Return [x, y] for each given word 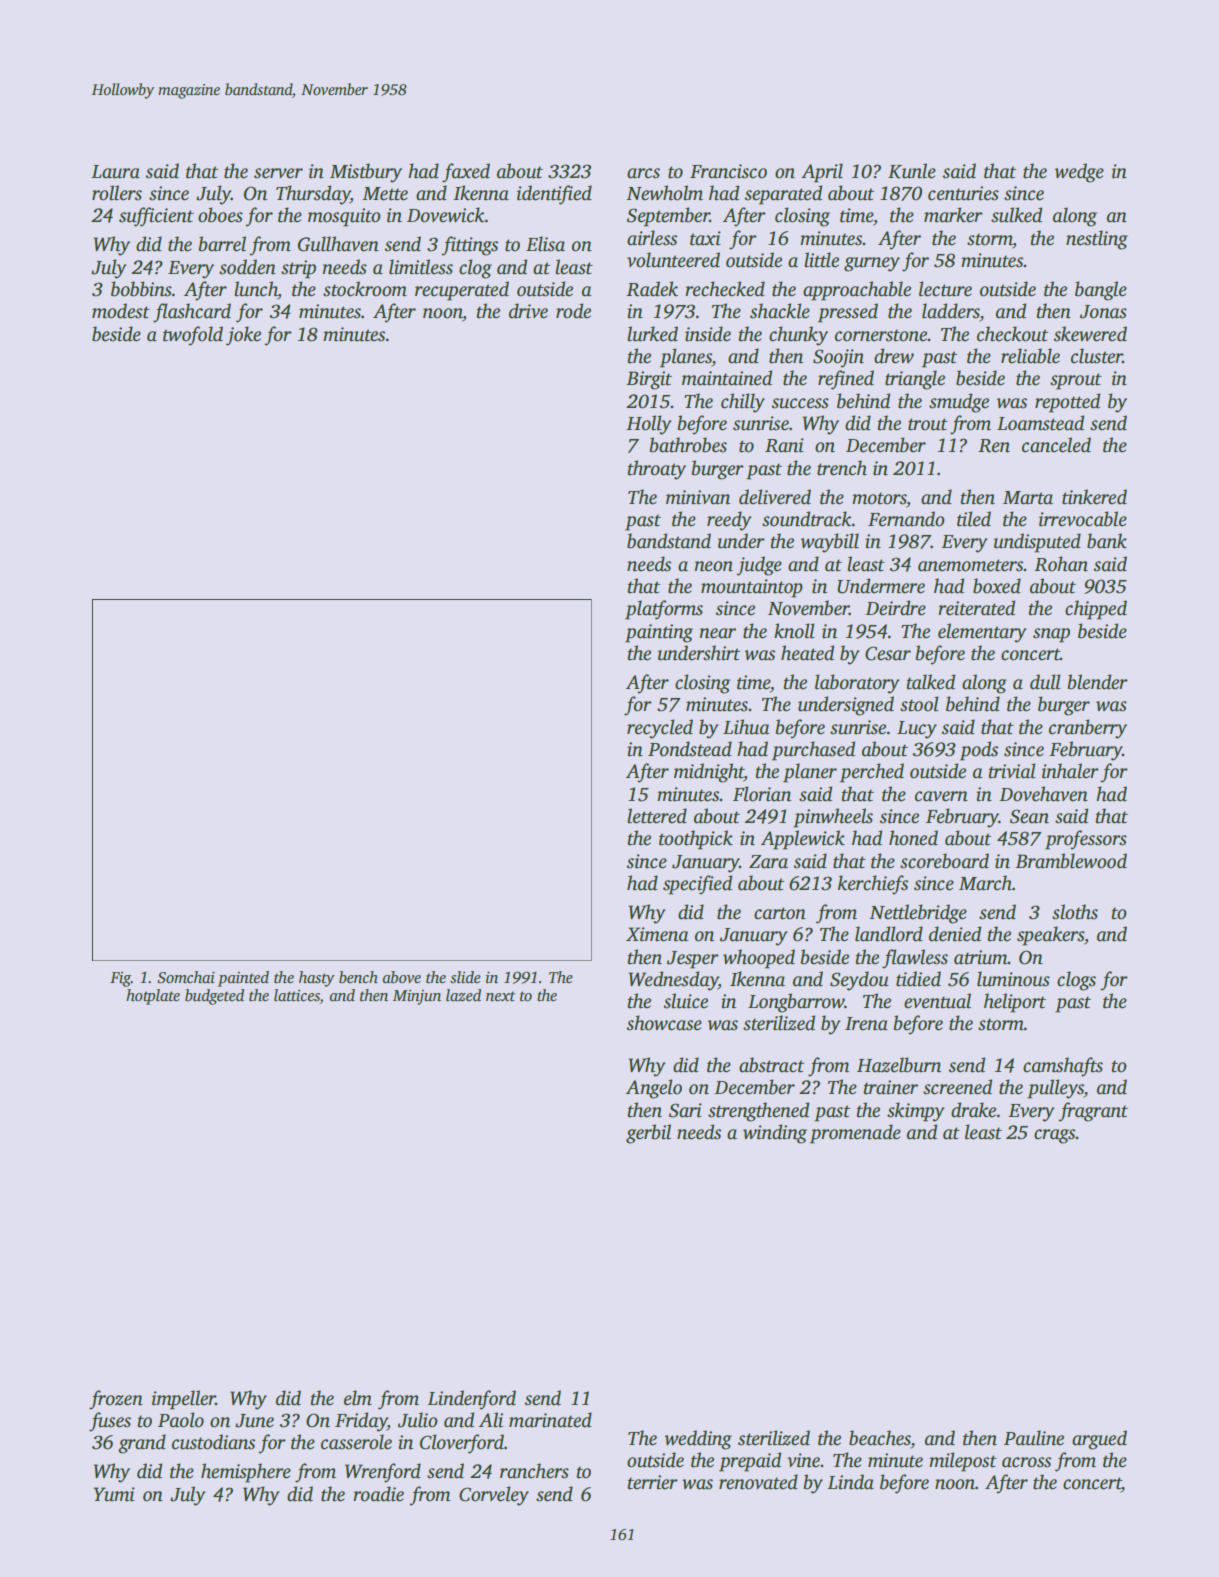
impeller [184, 1400]
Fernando [906, 519]
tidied [918, 979]
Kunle [912, 171]
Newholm [664, 193]
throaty [656, 470]
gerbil [648, 1134]
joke [243, 336]
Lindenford [471, 1400]
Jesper [693, 960]
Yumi [114, 1494]
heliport [1015, 1003]
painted [243, 979]
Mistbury [366, 173]
